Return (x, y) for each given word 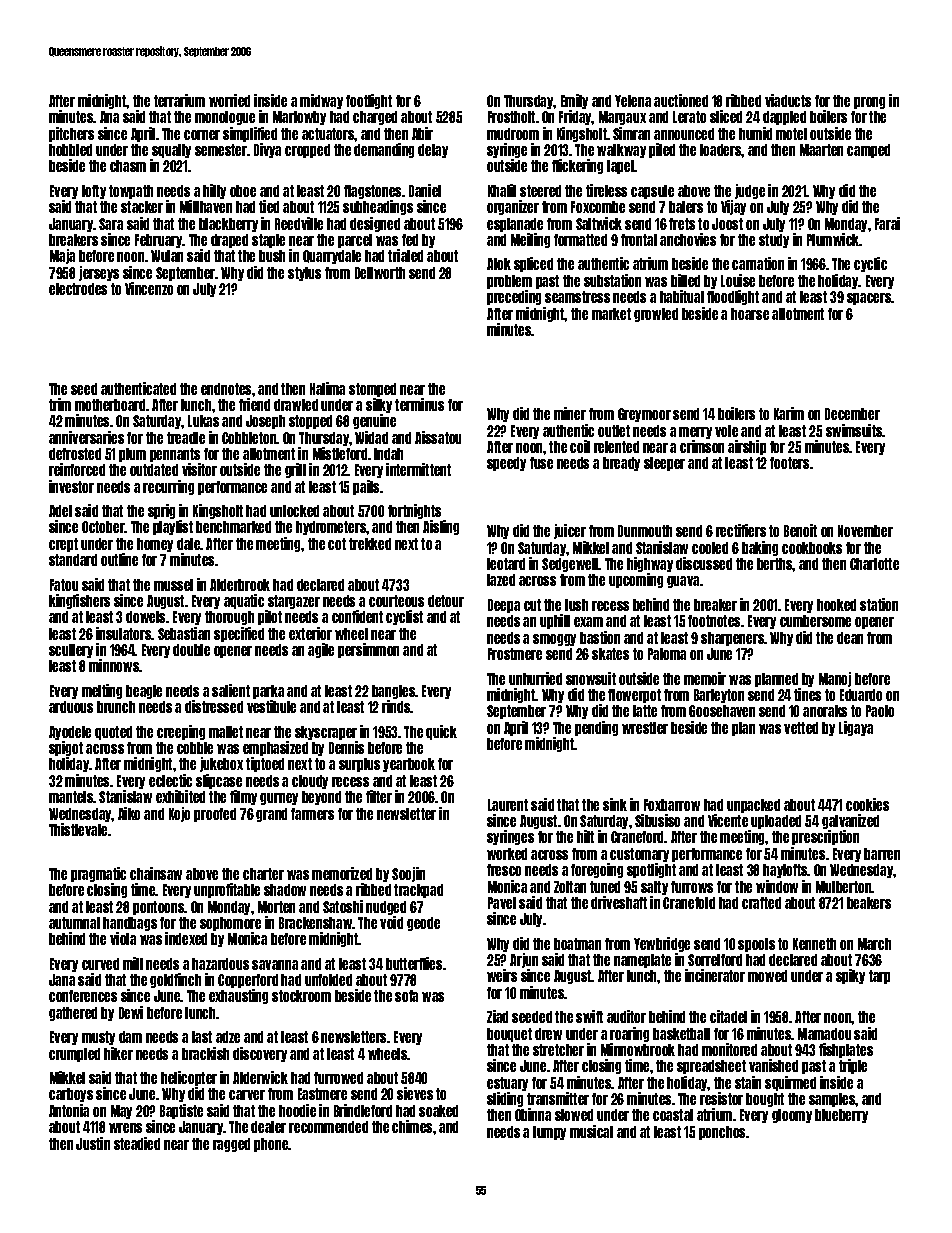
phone (271, 1145)
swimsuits (854, 430)
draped (229, 241)
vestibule (271, 706)
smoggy (554, 640)
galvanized (850, 821)
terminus (419, 404)
